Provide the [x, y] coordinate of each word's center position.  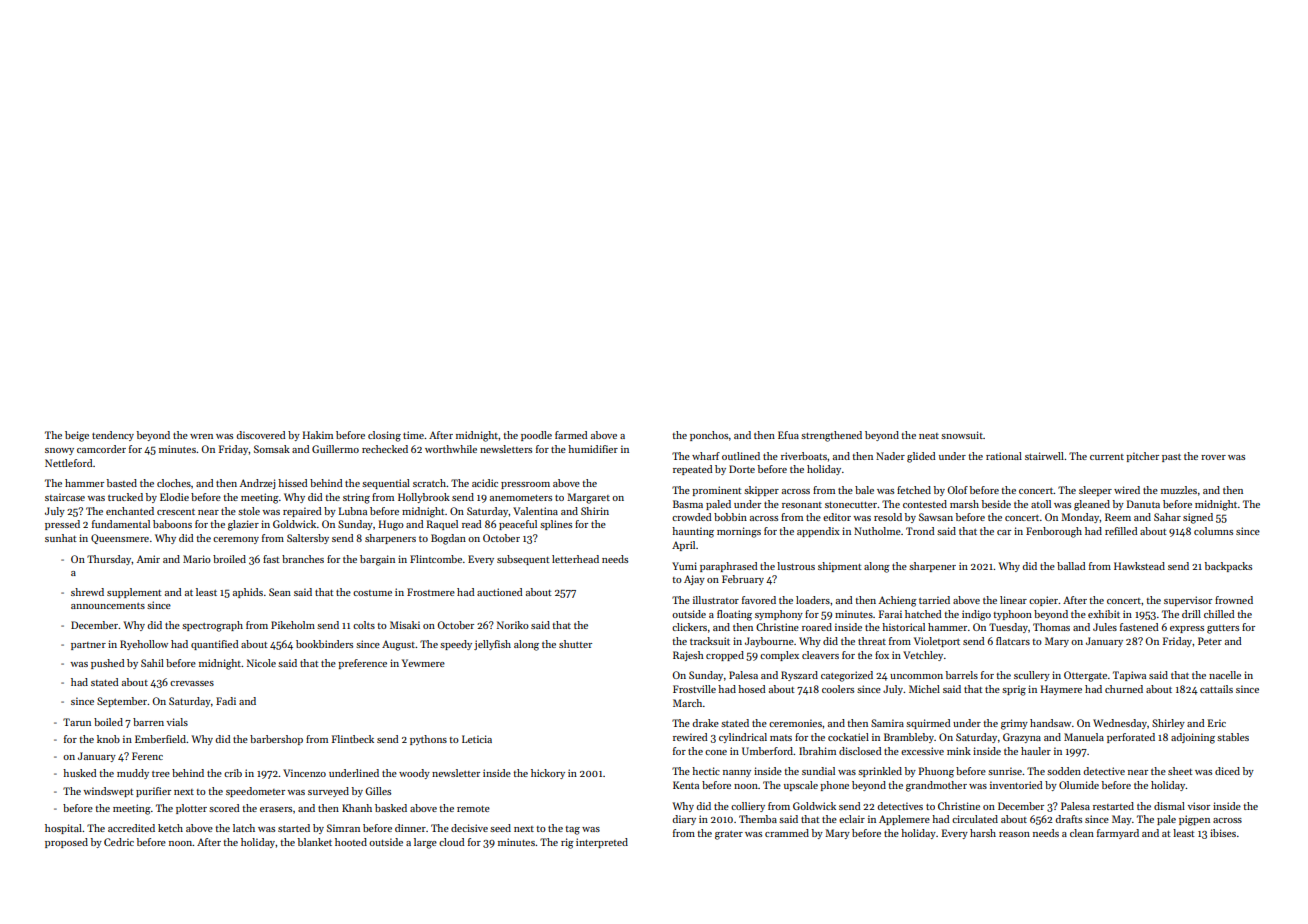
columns [1213, 531]
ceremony [236, 540]
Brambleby [909, 738]
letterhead [575, 559]
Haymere [1061, 690]
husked [80, 773]
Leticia [477, 739]
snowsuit [962, 435]
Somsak [272, 449]
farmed [571, 435]
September [122, 702]
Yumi [684, 566]
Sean [280, 592]
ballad [1071, 566]
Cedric [119, 842]
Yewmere [423, 663]
